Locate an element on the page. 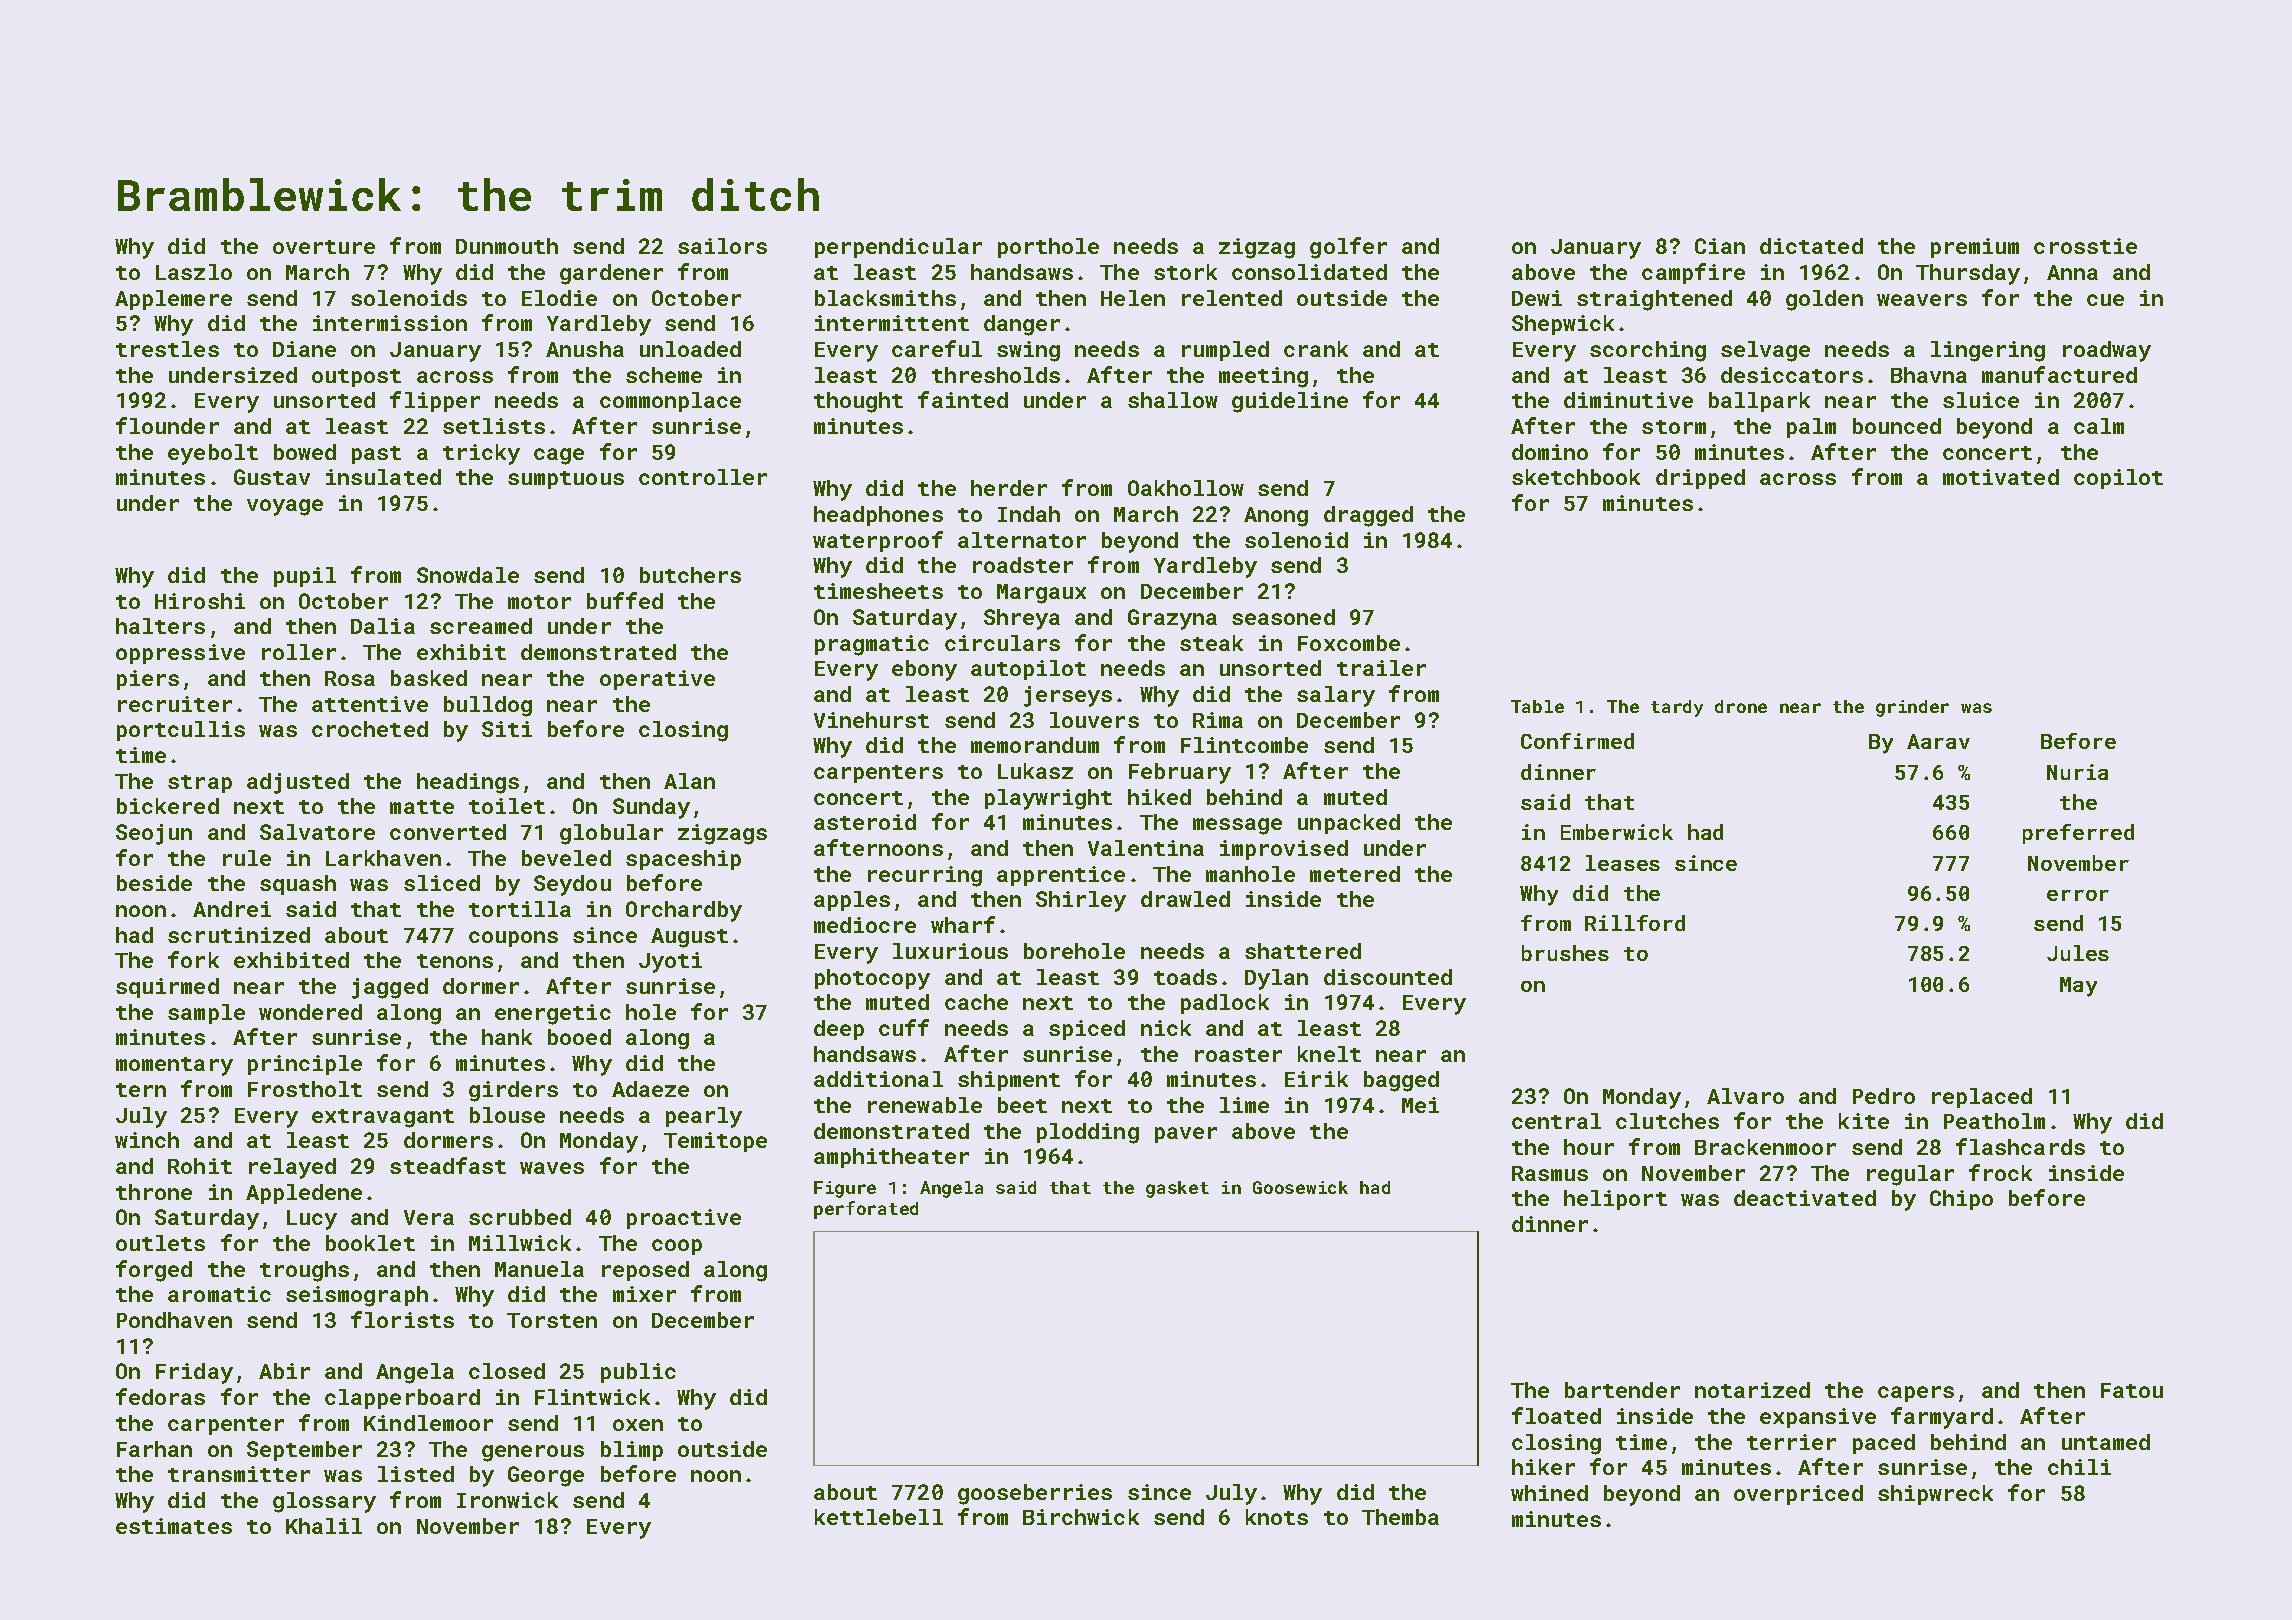 The height and width of the page is (1620, 2292). drone is located at coordinates (1741, 706).
